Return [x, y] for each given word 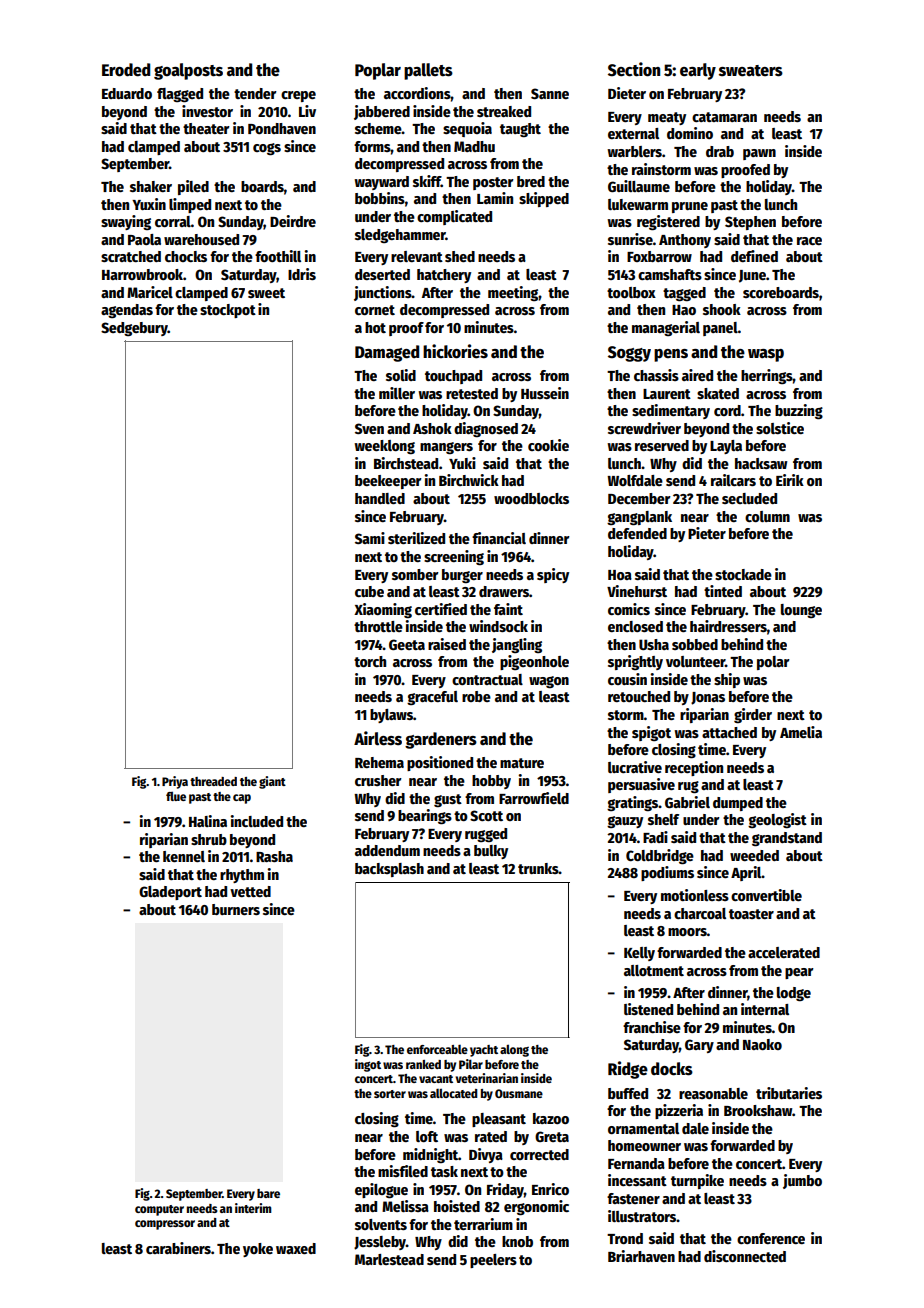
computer [159, 1210]
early [698, 71]
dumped [738, 804]
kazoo [551, 1118]
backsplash [389, 870]
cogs [267, 149]
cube [369, 591]
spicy [553, 575]
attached [729, 732]
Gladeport [170, 893]
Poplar [378, 71]
